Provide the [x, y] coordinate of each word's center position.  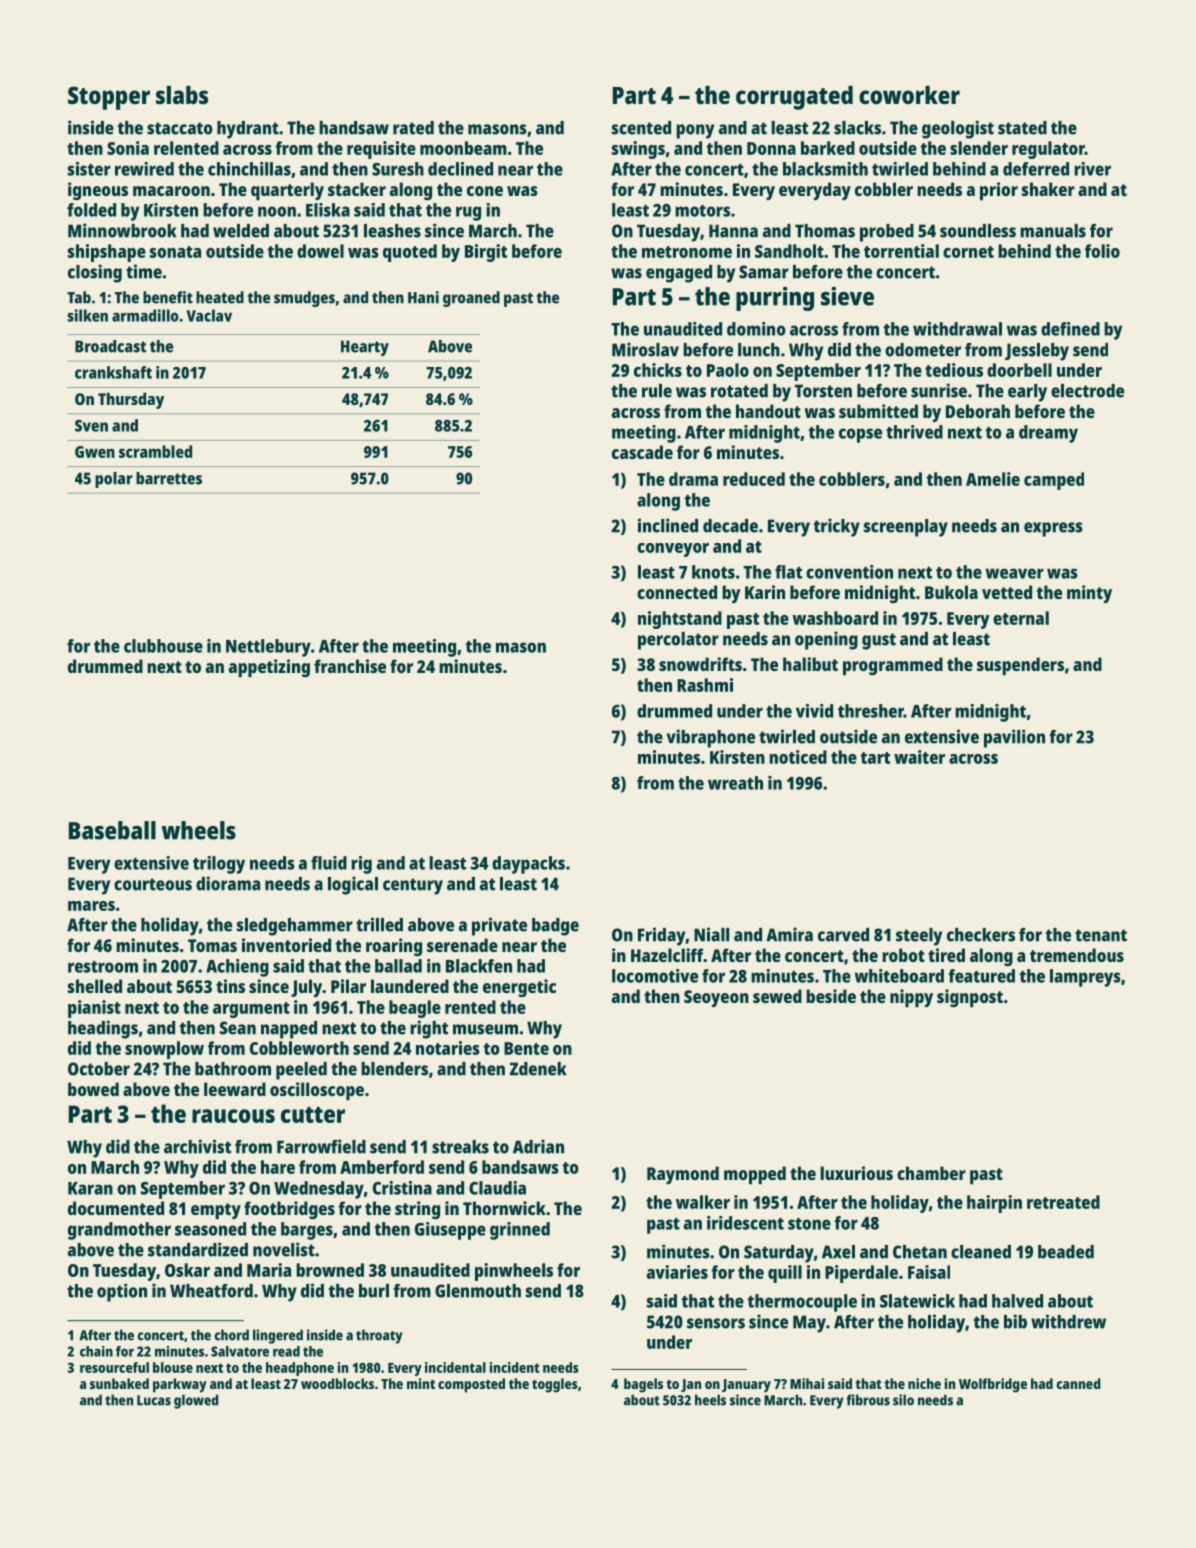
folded [91, 210]
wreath [735, 783]
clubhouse [163, 646]
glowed [196, 1401]
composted [471, 1385]
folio [1102, 251]
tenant [1101, 935]
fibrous [868, 1400]
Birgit [486, 253]
